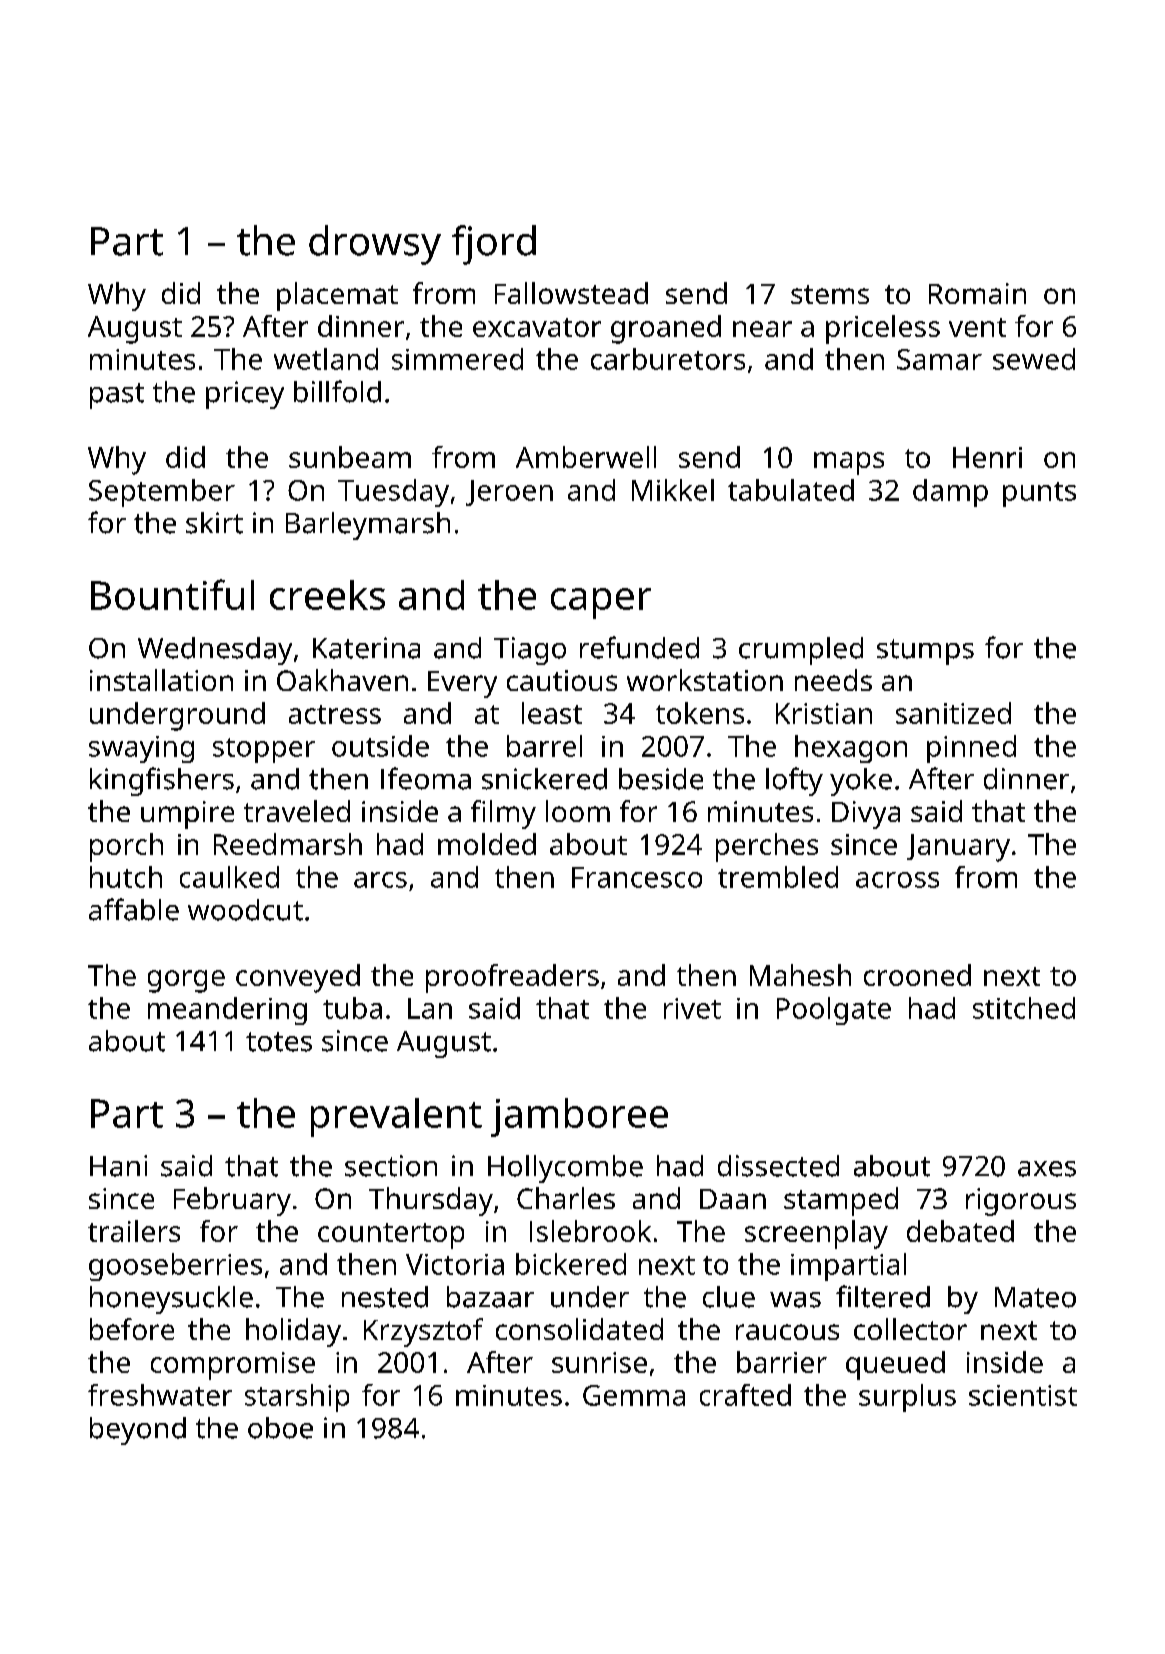  What do you see at coordinates (431, 1201) in the screenshot?
I see `Thursday` at bounding box center [431, 1201].
